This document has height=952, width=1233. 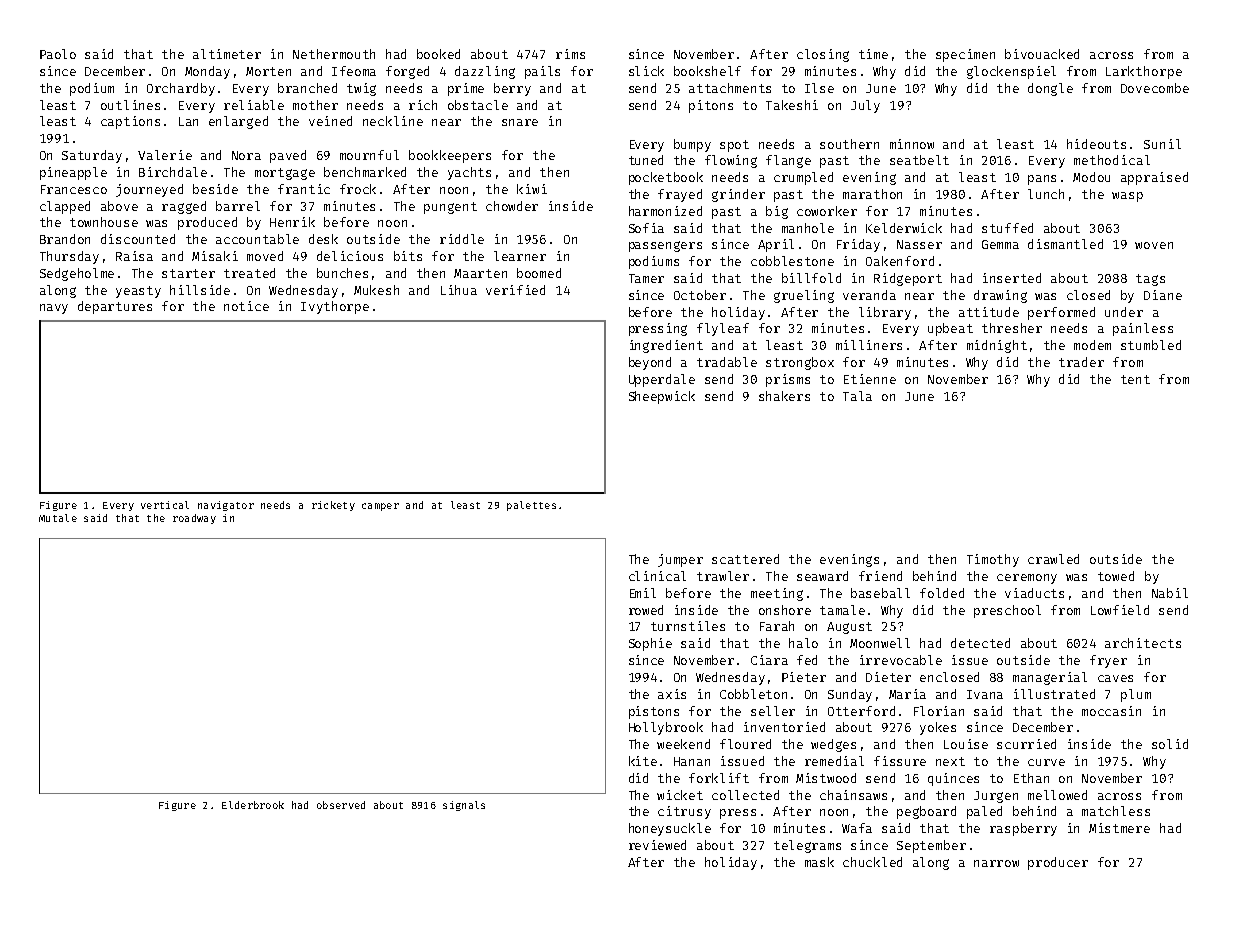 What do you see at coordinates (823, 55) in the document?
I see `closing` at bounding box center [823, 55].
